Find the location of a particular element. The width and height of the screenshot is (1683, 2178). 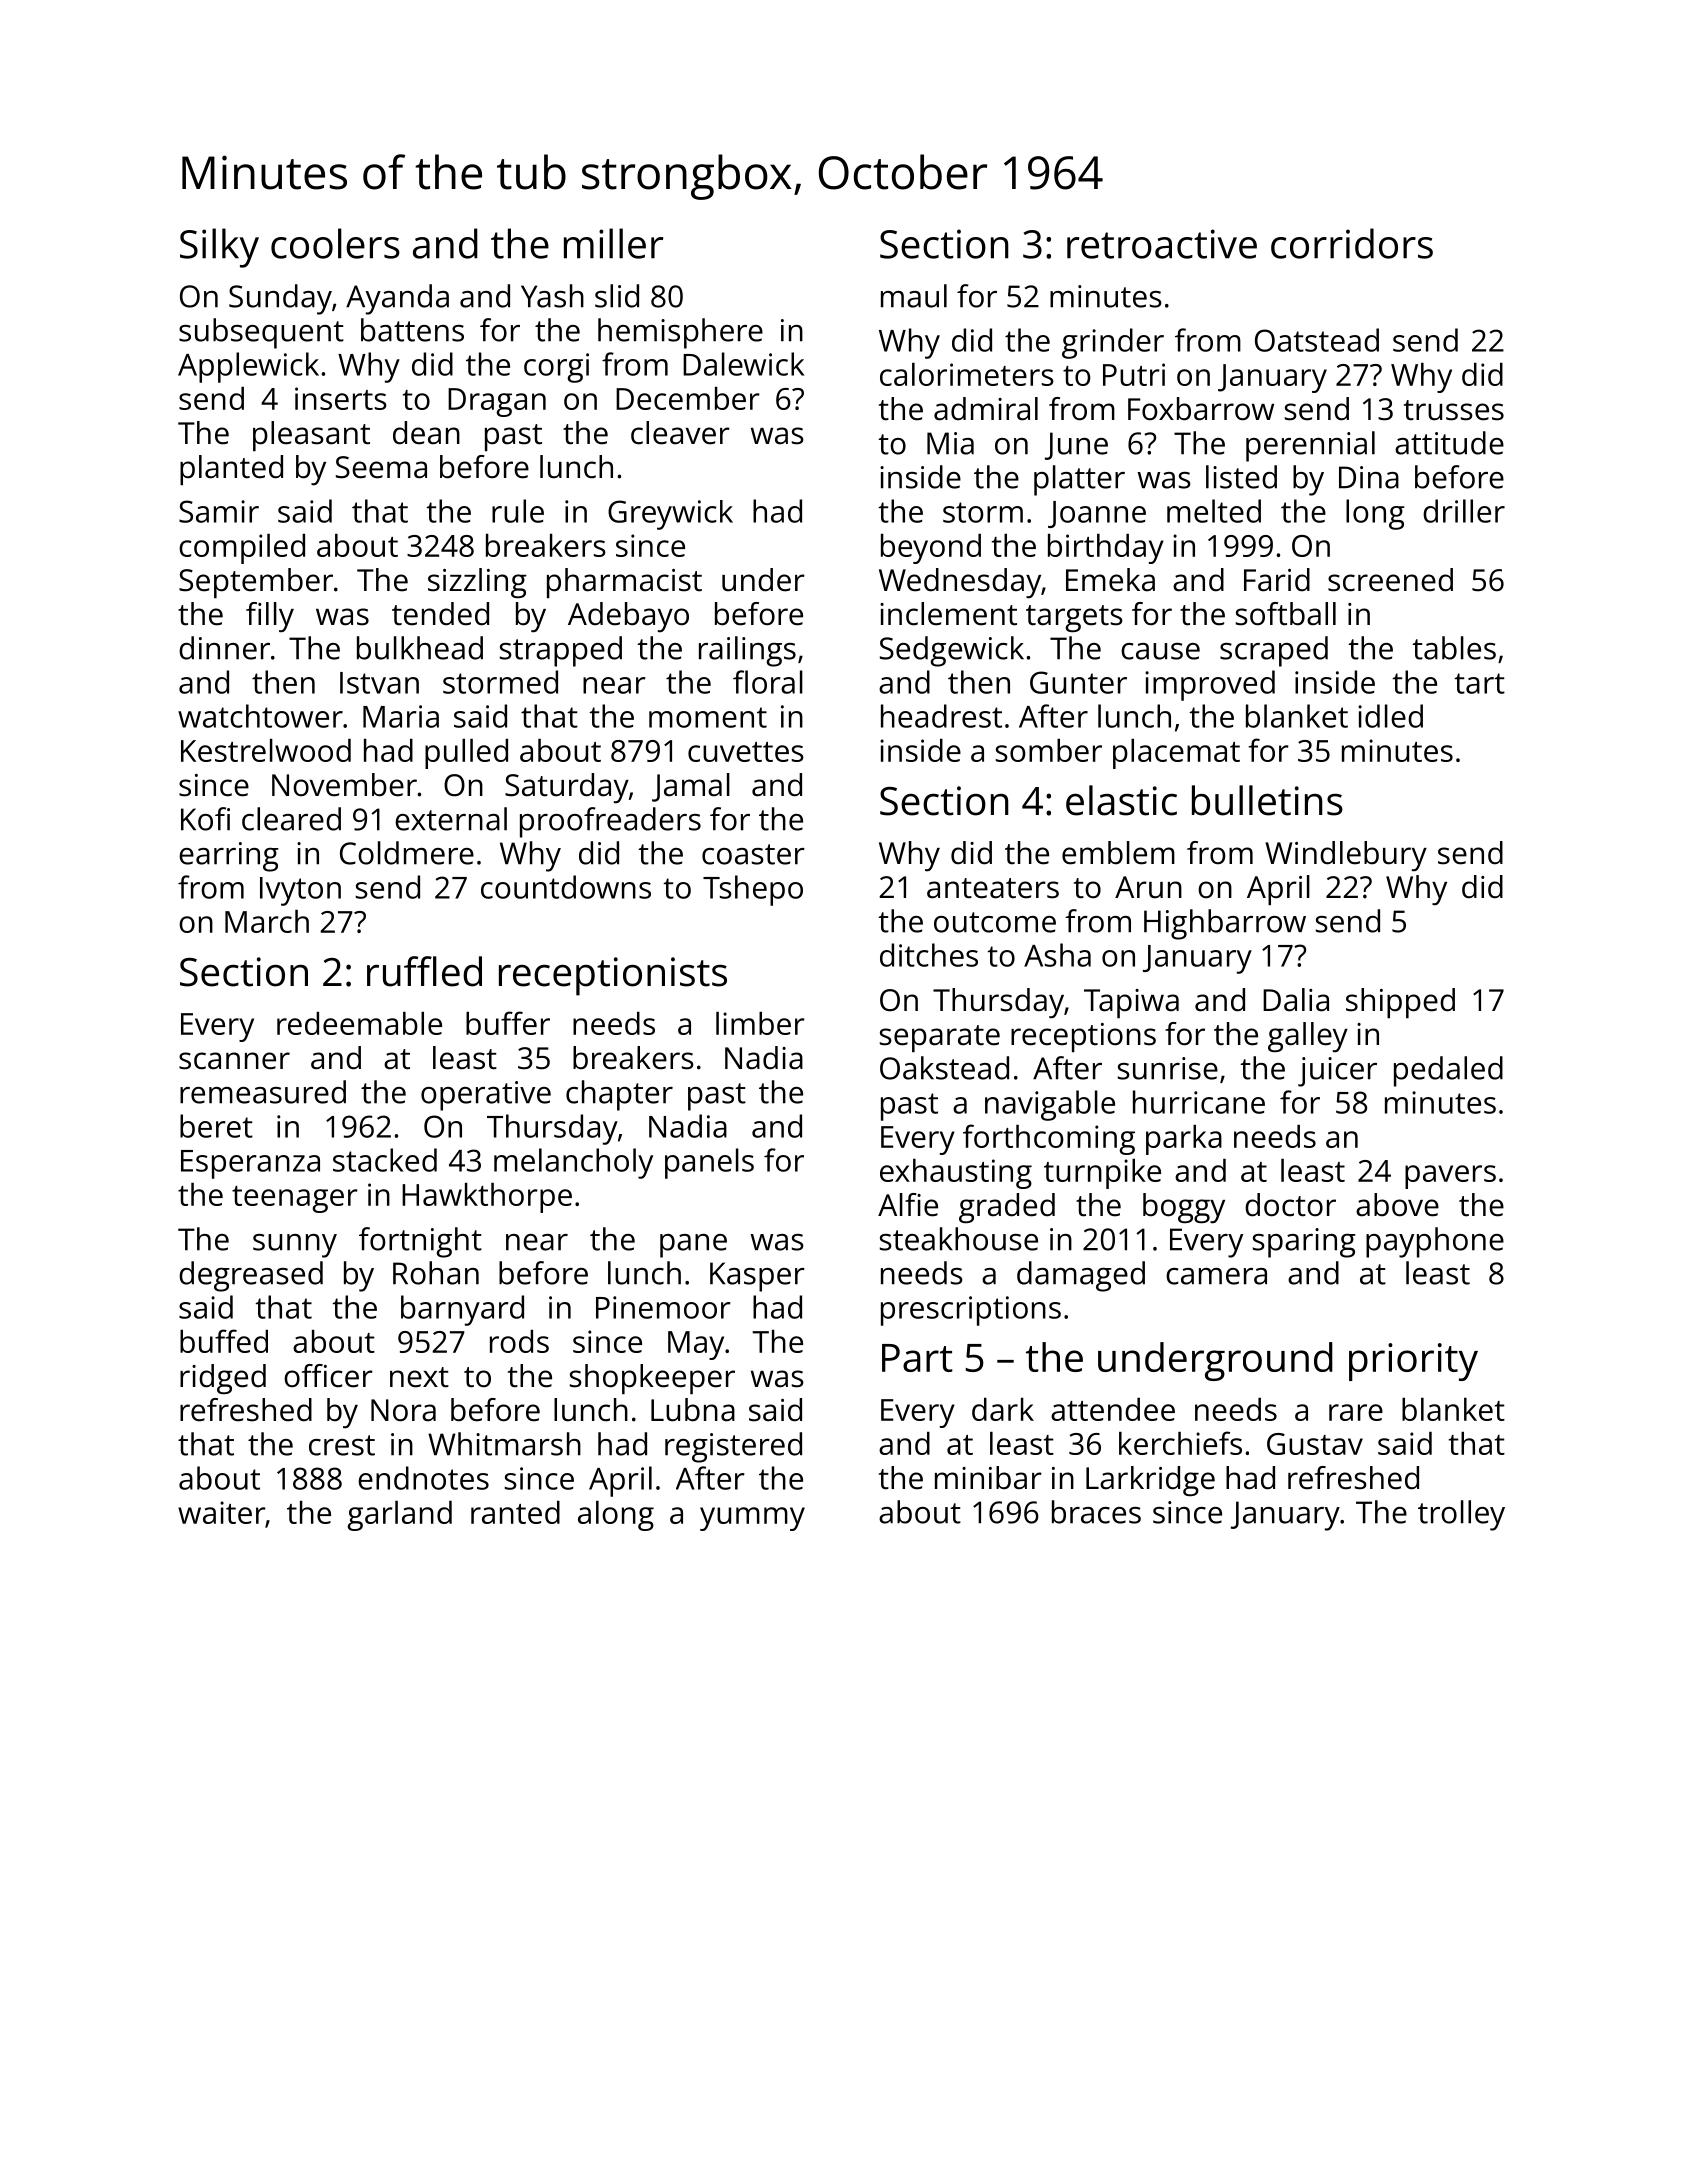

Silky is located at coordinates (219, 248).
